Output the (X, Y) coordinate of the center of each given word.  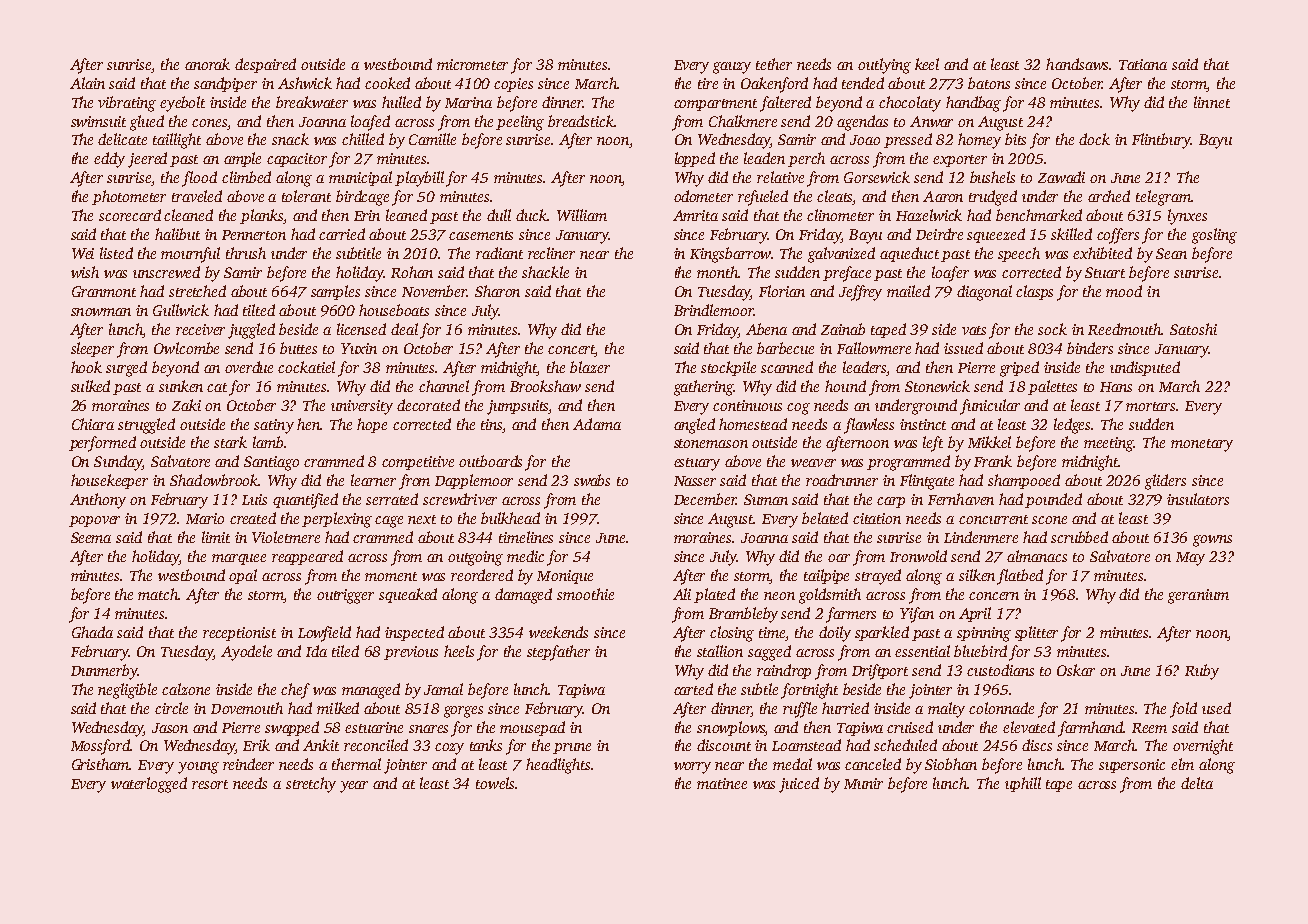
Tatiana (1143, 64)
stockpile (728, 368)
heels (459, 651)
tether (774, 64)
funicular (990, 407)
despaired (265, 65)
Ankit (321, 745)
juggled (251, 331)
